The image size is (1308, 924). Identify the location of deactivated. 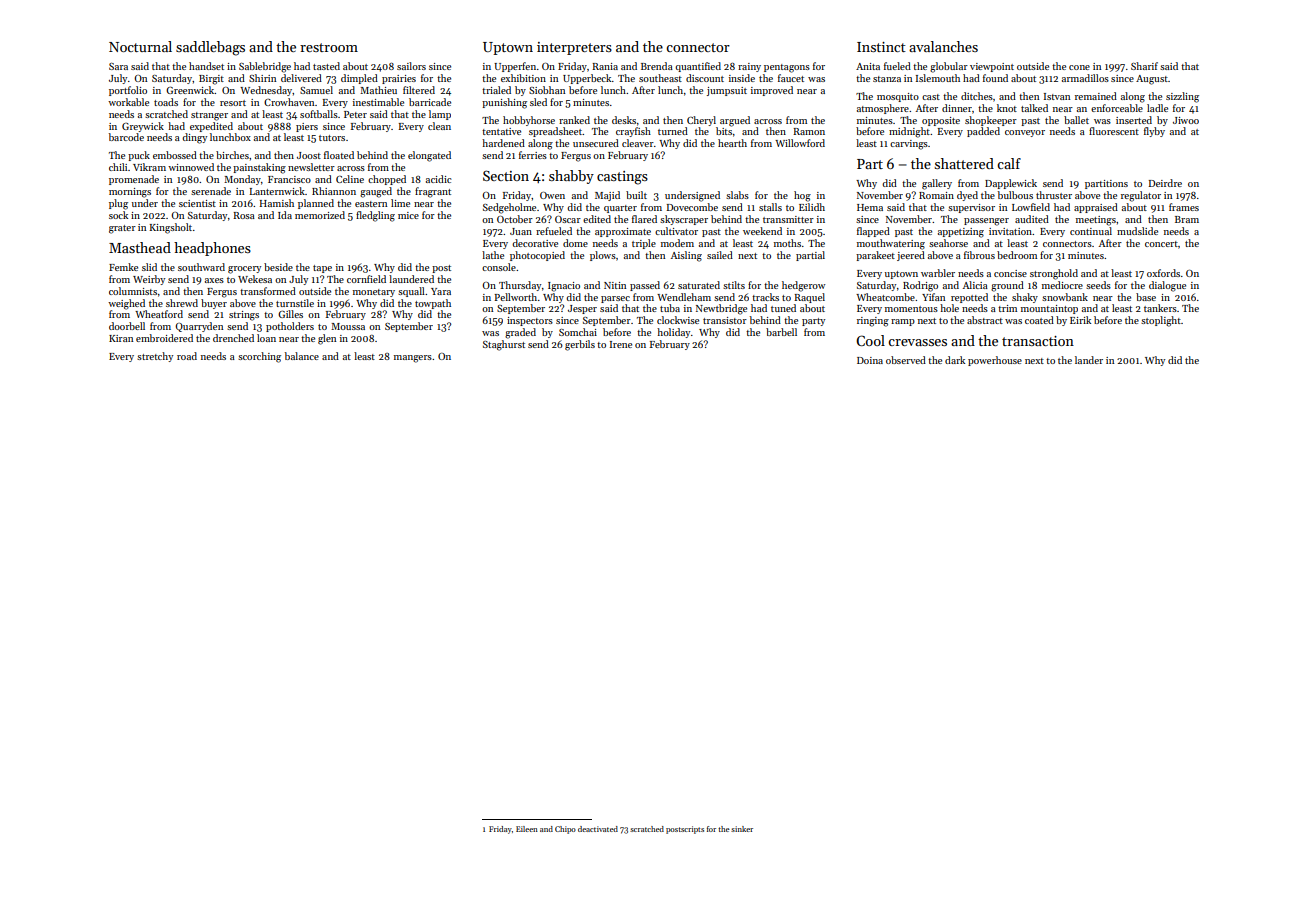
(598, 829).
